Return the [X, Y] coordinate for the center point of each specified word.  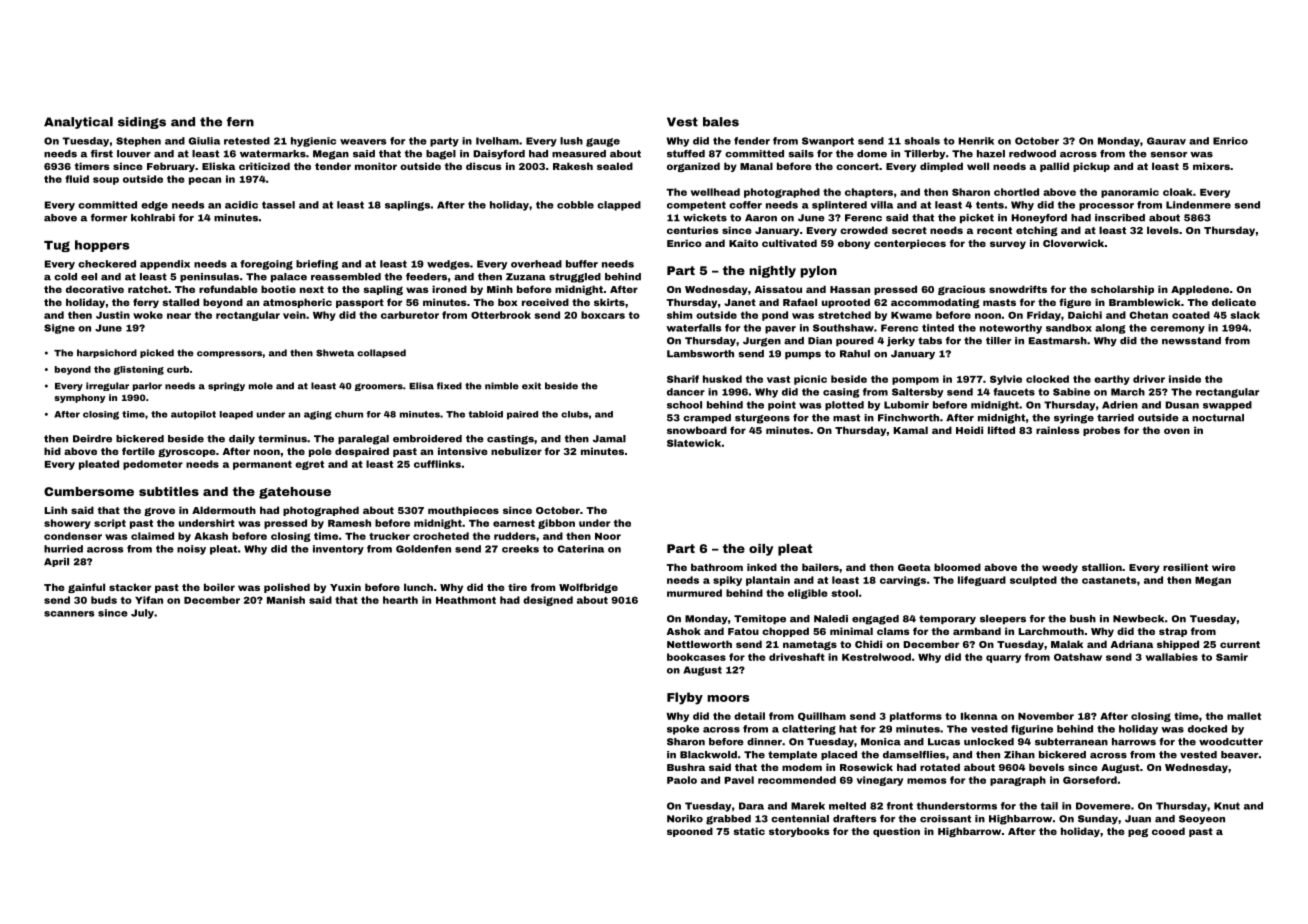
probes [1101, 431]
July [142, 614]
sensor [1169, 155]
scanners [69, 614]
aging [318, 415]
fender [752, 141]
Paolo [682, 780]
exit [531, 386]
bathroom [717, 567]
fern [240, 122]
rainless [1058, 430]
